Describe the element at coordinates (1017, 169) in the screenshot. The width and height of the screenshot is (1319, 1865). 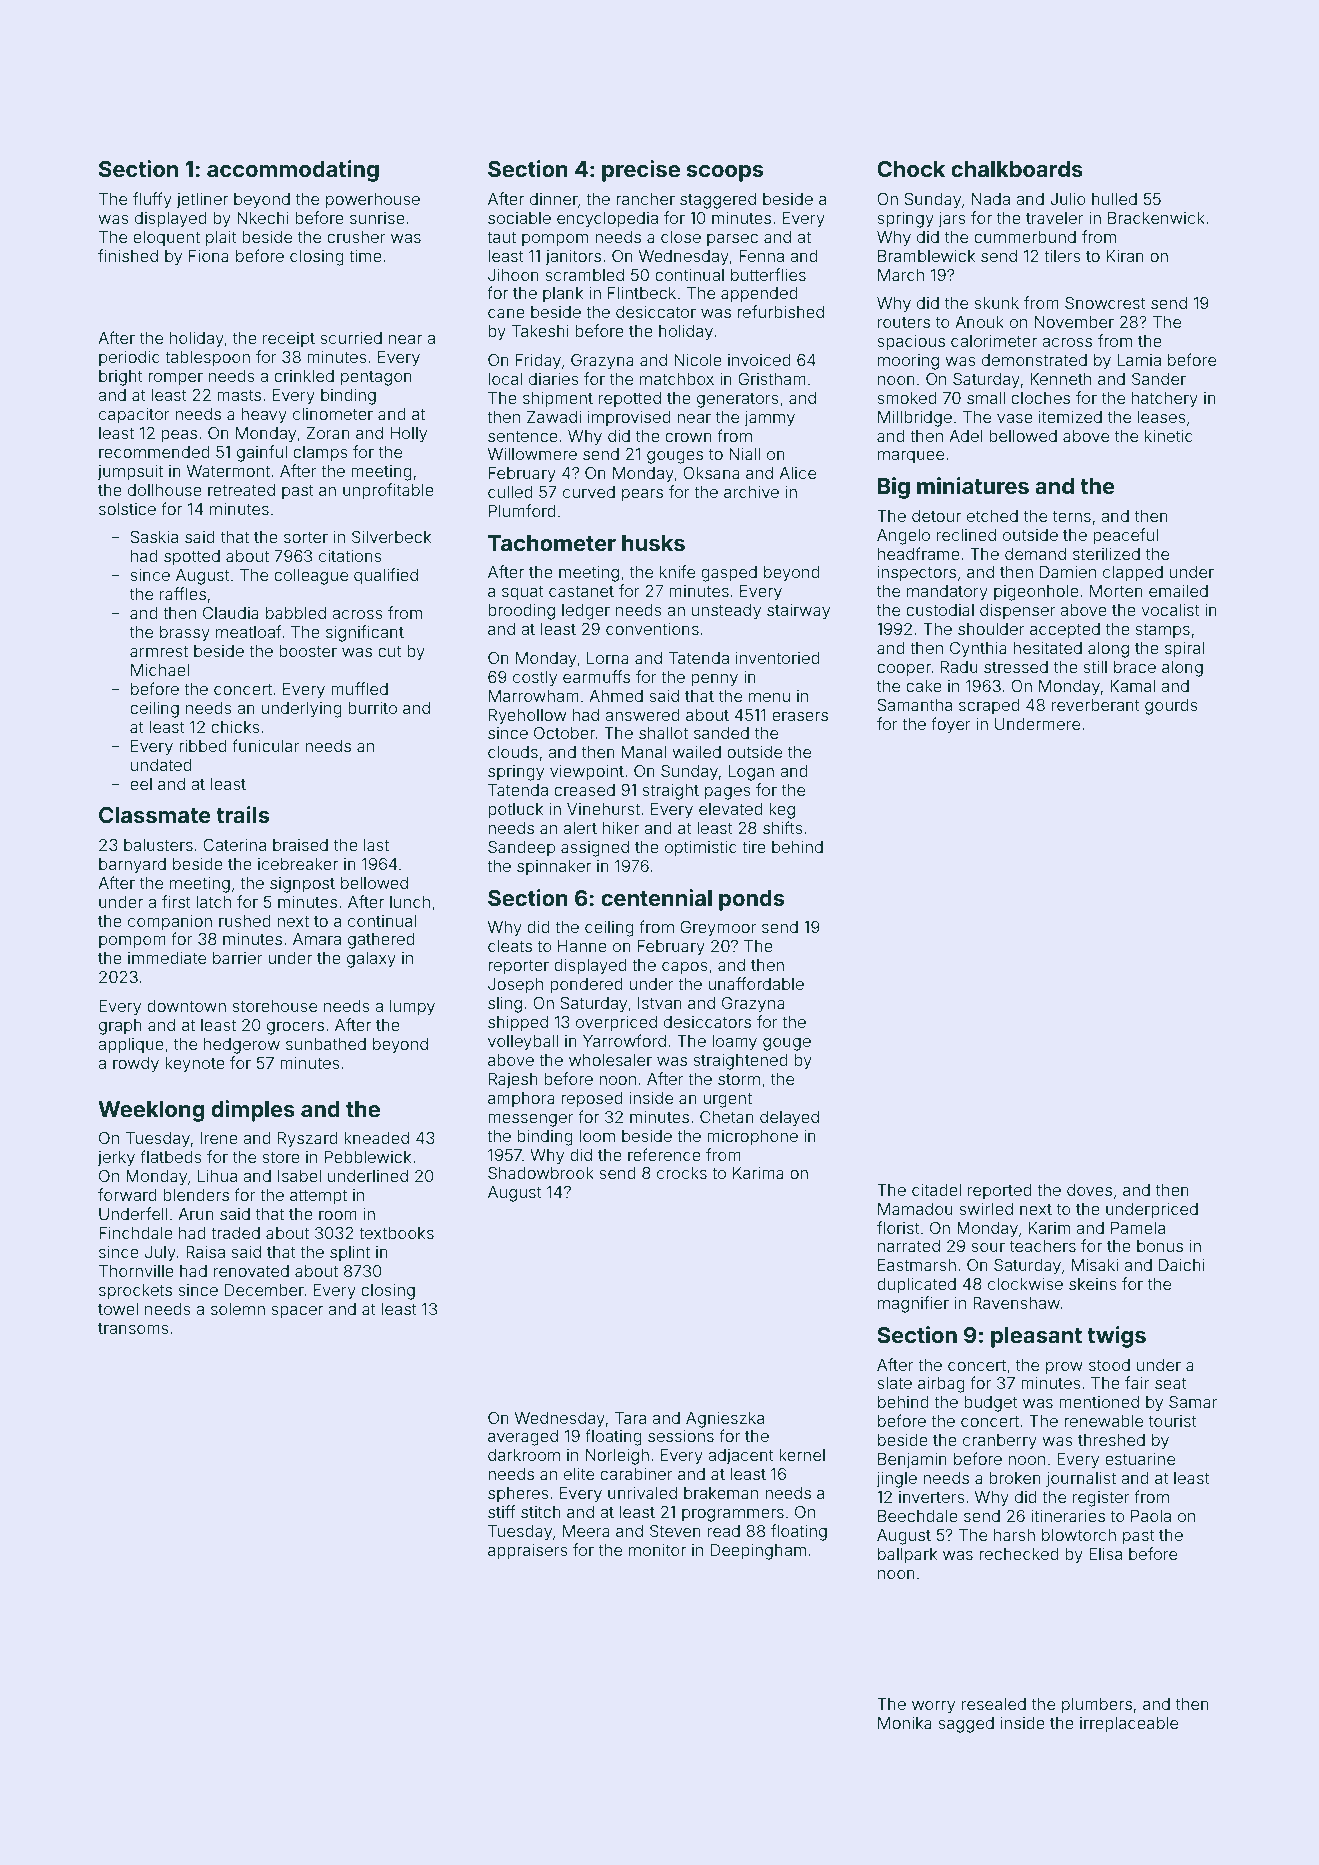
I see `chalkboards` at that location.
